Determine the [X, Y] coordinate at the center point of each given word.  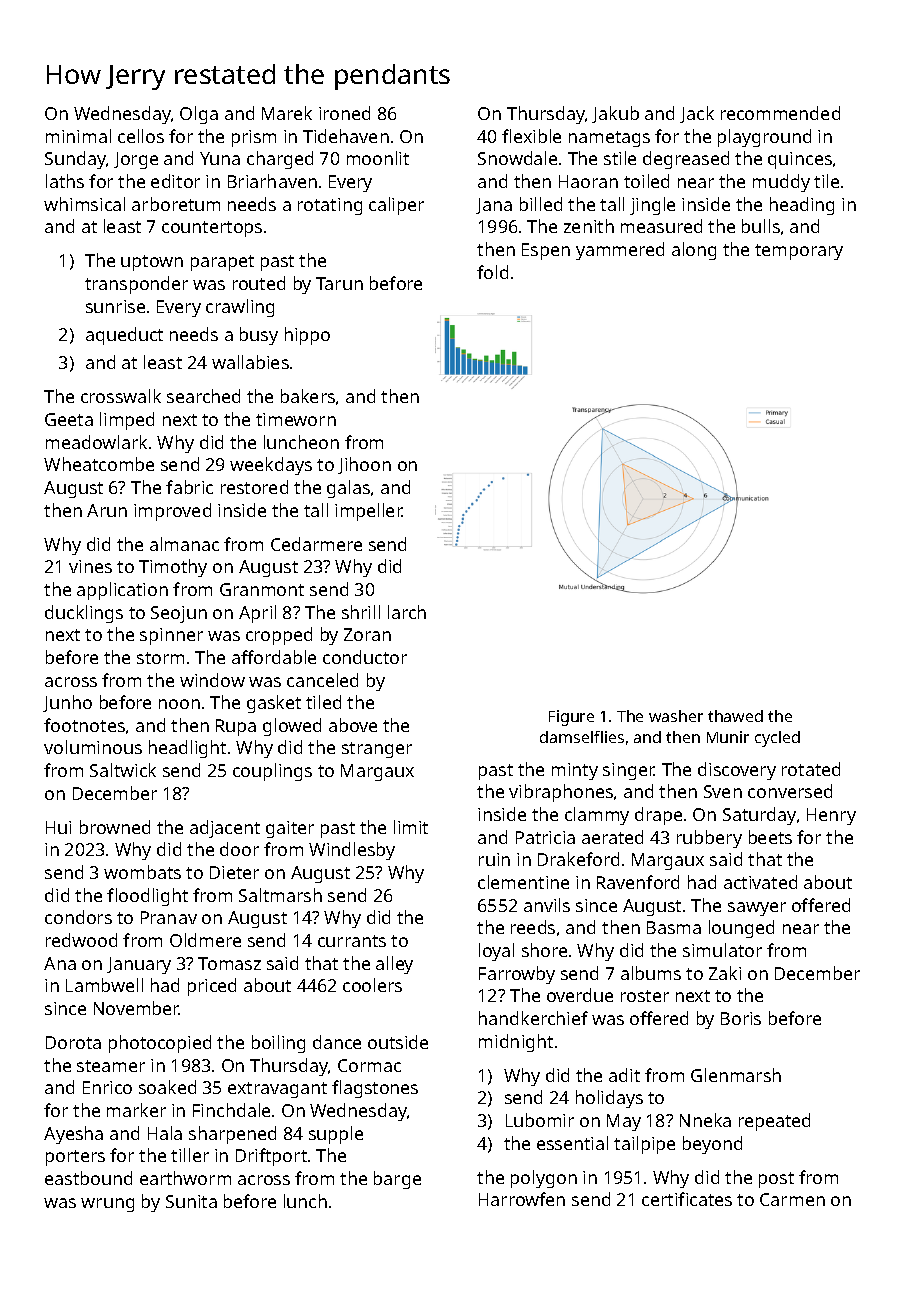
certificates [687, 1199]
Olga [199, 115]
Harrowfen [522, 1199]
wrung [107, 1205]
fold [492, 272]
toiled [646, 181]
